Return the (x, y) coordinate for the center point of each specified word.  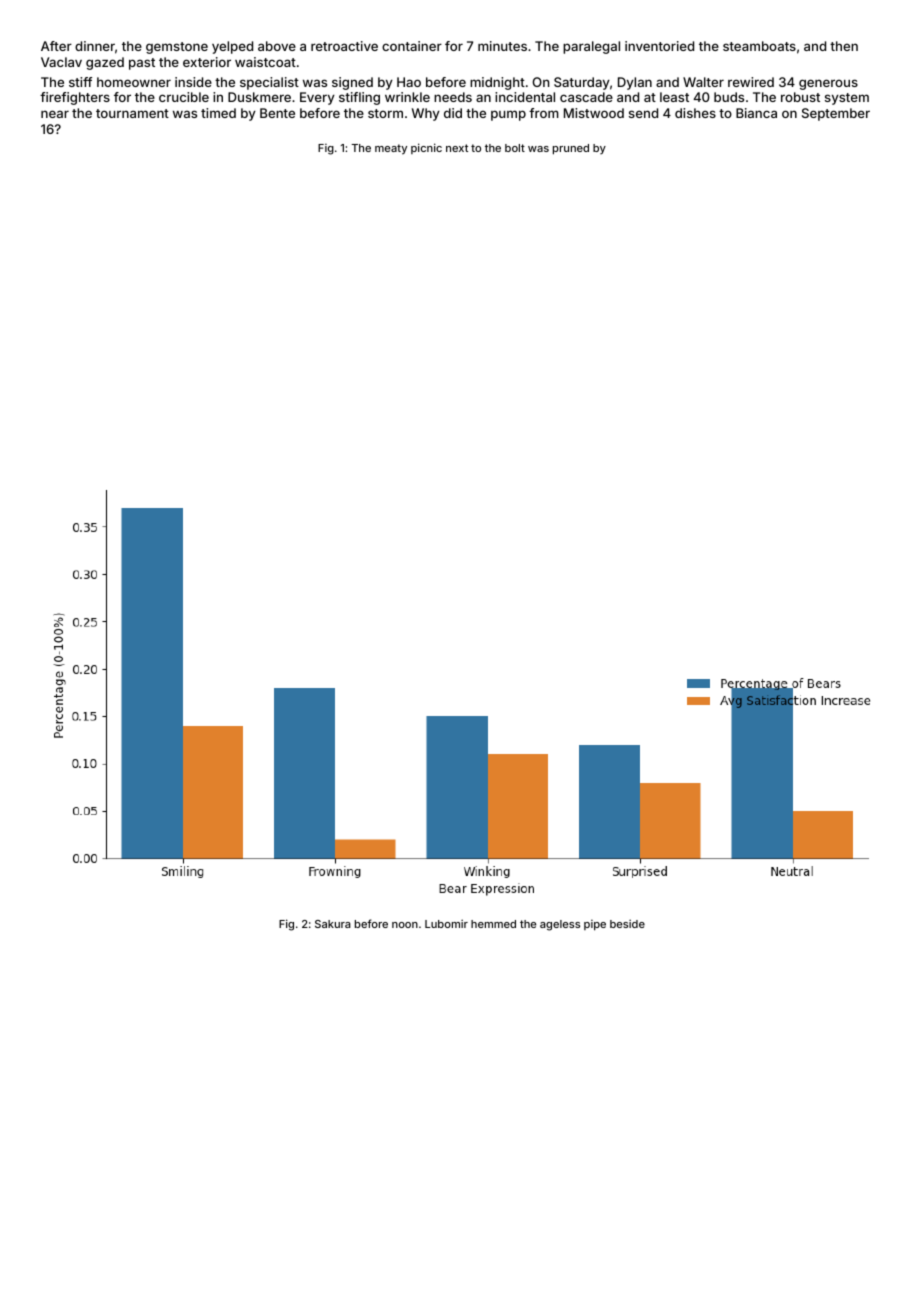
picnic (426, 148)
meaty (391, 149)
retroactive (344, 46)
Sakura (333, 924)
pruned (571, 149)
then (844, 46)
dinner (95, 46)
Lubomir (446, 923)
